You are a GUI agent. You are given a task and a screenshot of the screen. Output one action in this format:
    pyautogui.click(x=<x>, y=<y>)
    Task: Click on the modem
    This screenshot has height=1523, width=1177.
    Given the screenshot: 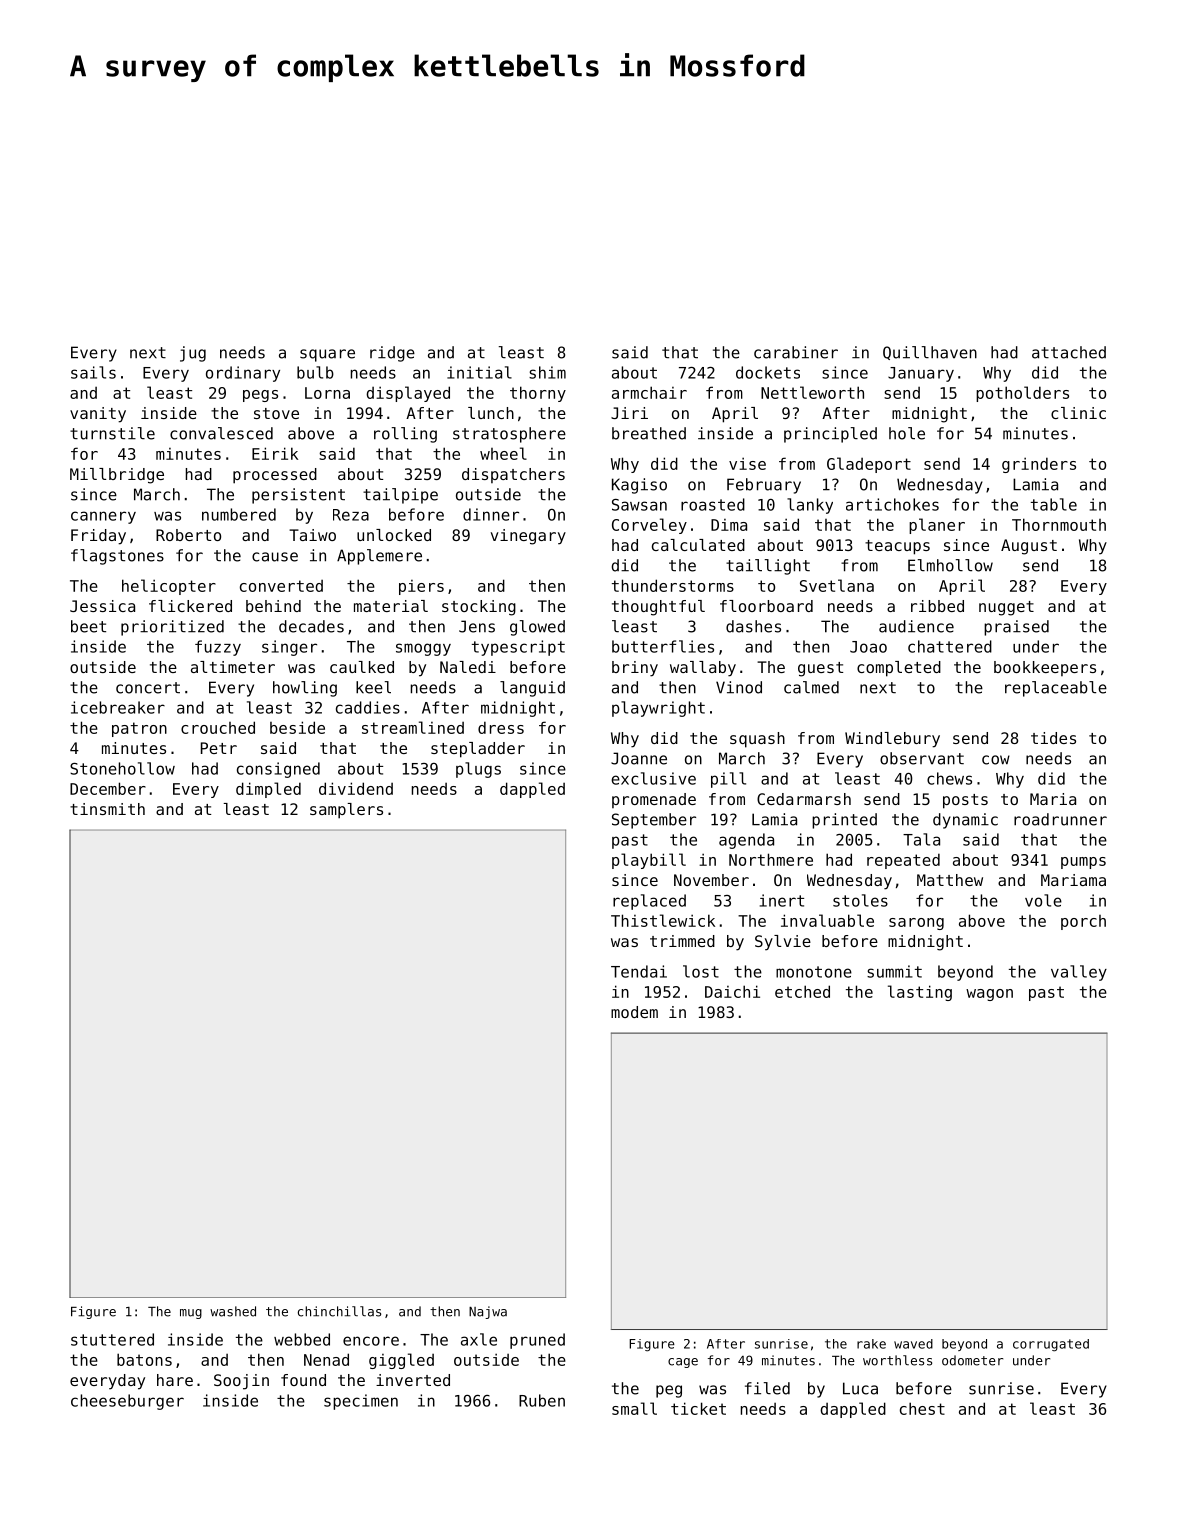 What is the action you would take?
    pyautogui.click(x=634, y=1012)
